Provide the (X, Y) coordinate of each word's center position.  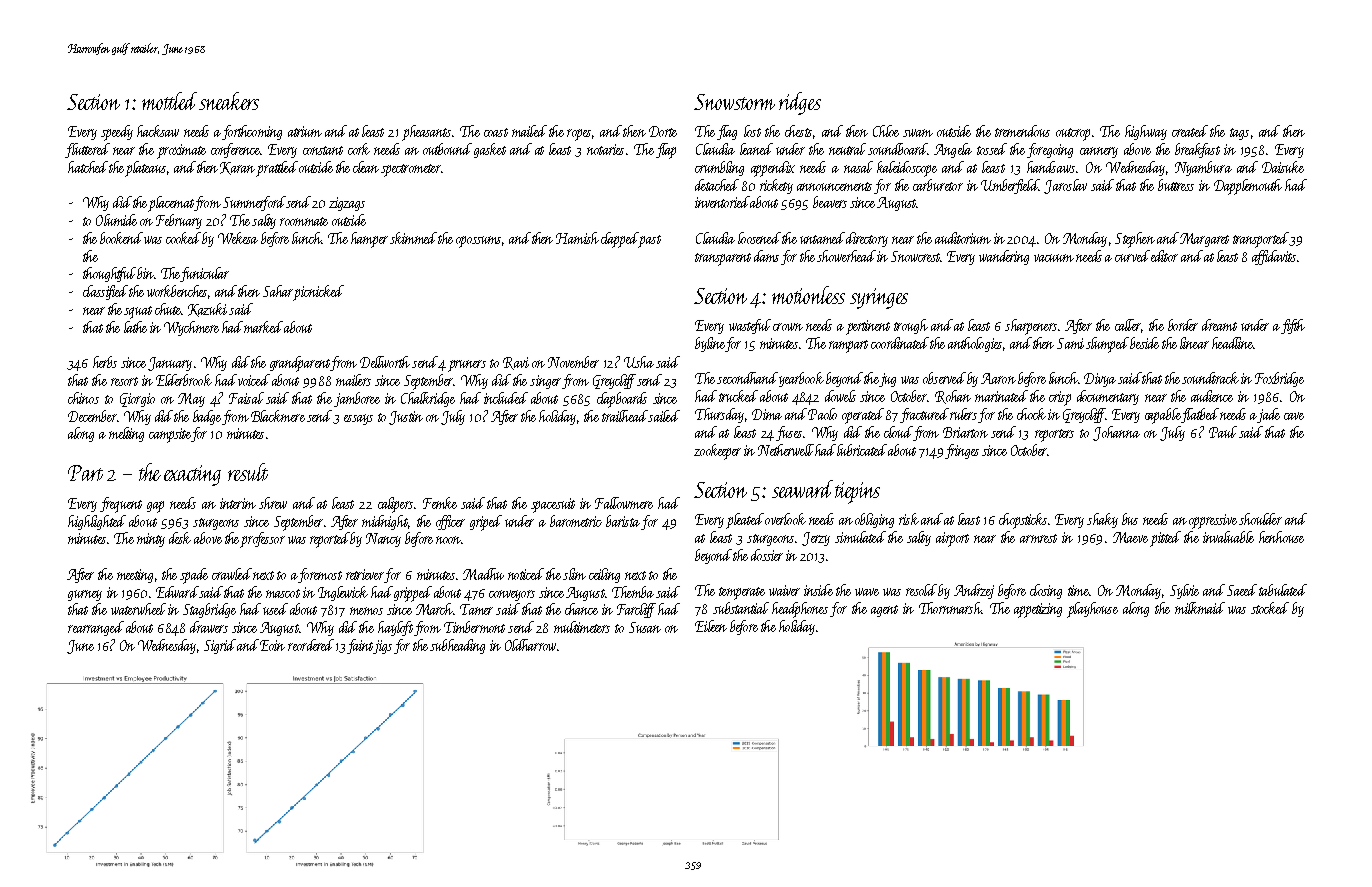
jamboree (357, 399)
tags (1239, 134)
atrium (305, 131)
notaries (605, 149)
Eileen (711, 626)
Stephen (1135, 240)
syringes (879, 298)
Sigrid (220, 646)
